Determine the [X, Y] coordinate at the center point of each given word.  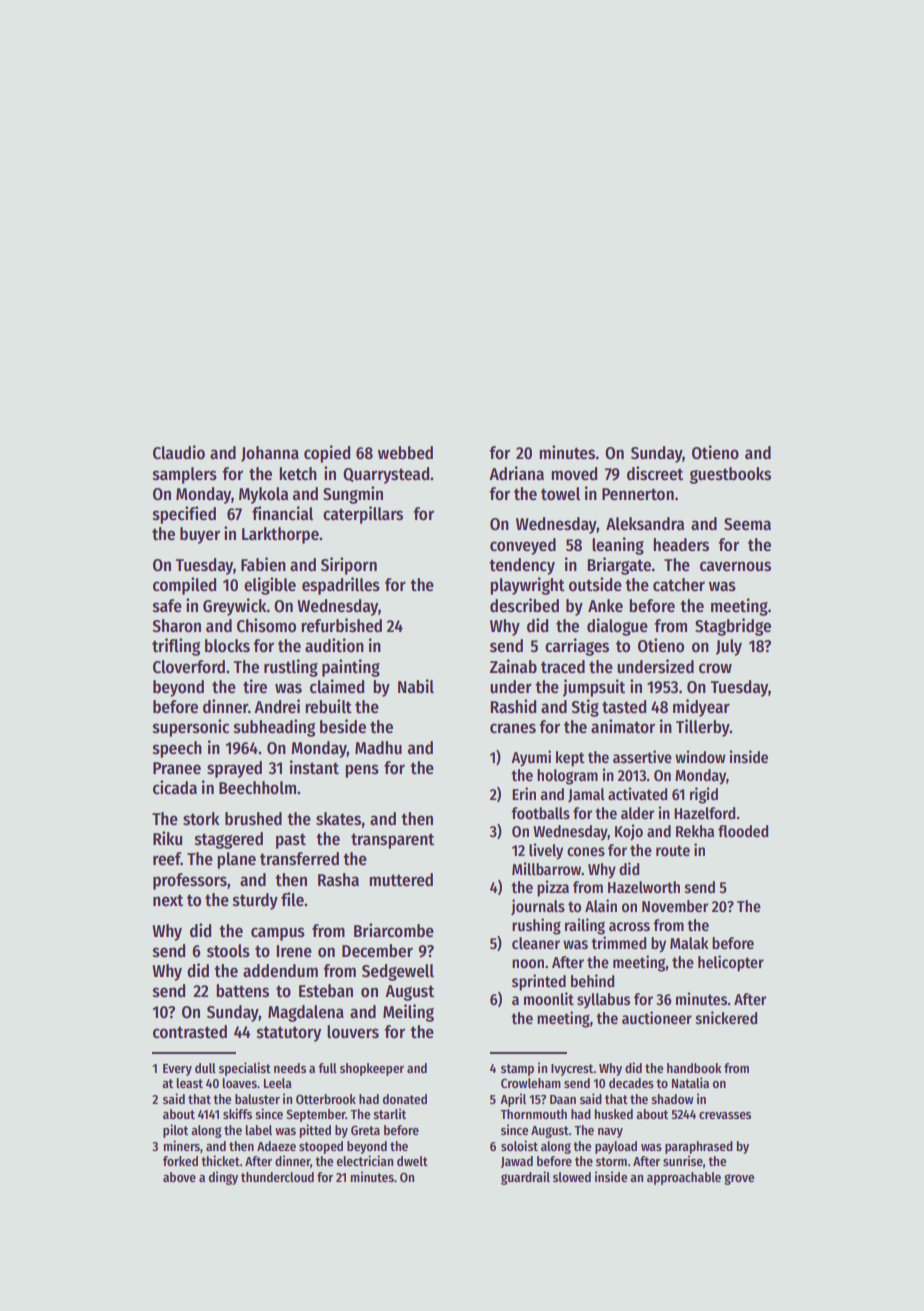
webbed [405, 453]
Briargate [619, 566]
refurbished [341, 625]
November [675, 906]
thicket [220, 1160]
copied [327, 454]
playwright [527, 586]
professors [190, 881]
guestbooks [730, 475]
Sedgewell [398, 972]
